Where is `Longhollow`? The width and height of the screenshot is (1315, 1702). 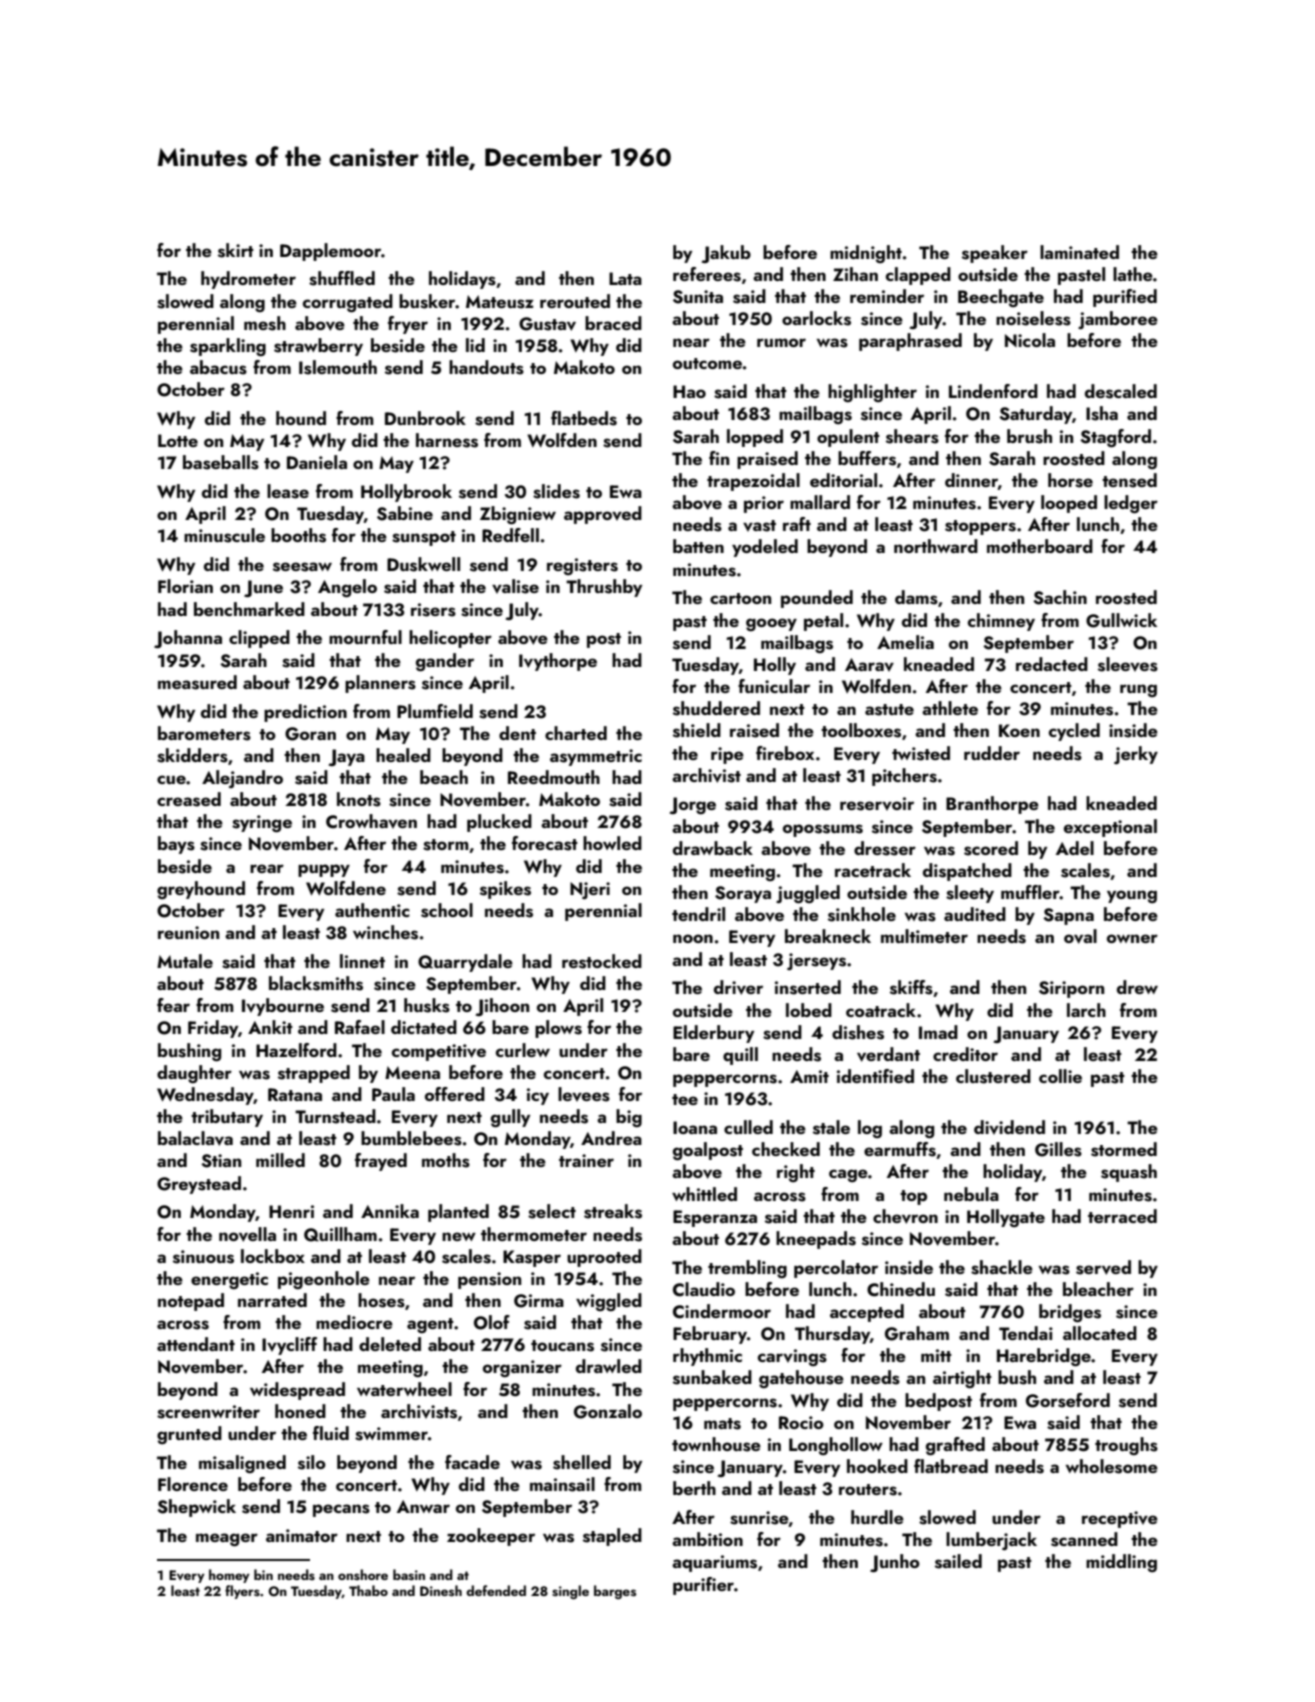 Longhollow is located at coordinates (836, 1446).
